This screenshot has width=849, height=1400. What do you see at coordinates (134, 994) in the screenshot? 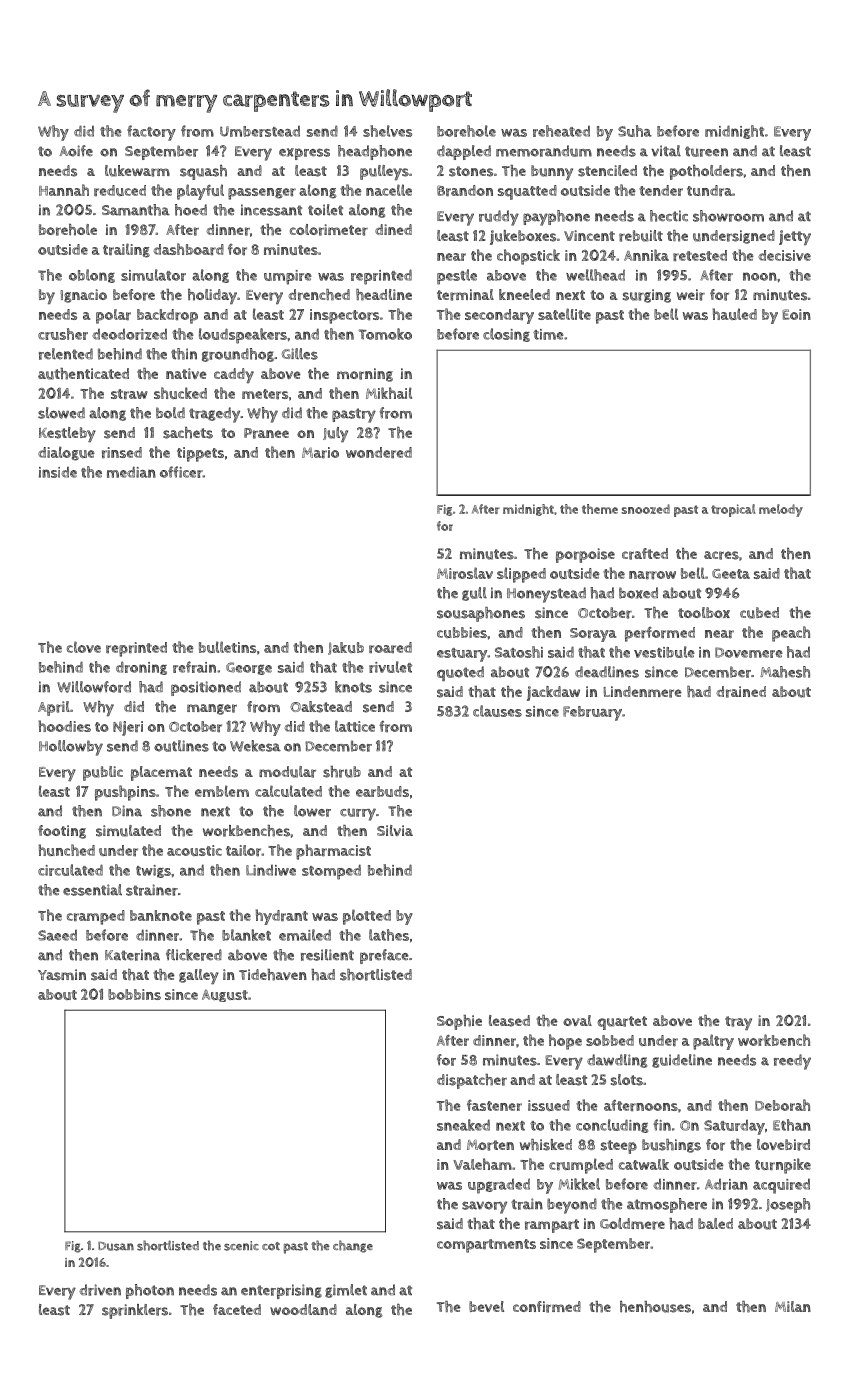
I see `bobbins` at bounding box center [134, 994].
